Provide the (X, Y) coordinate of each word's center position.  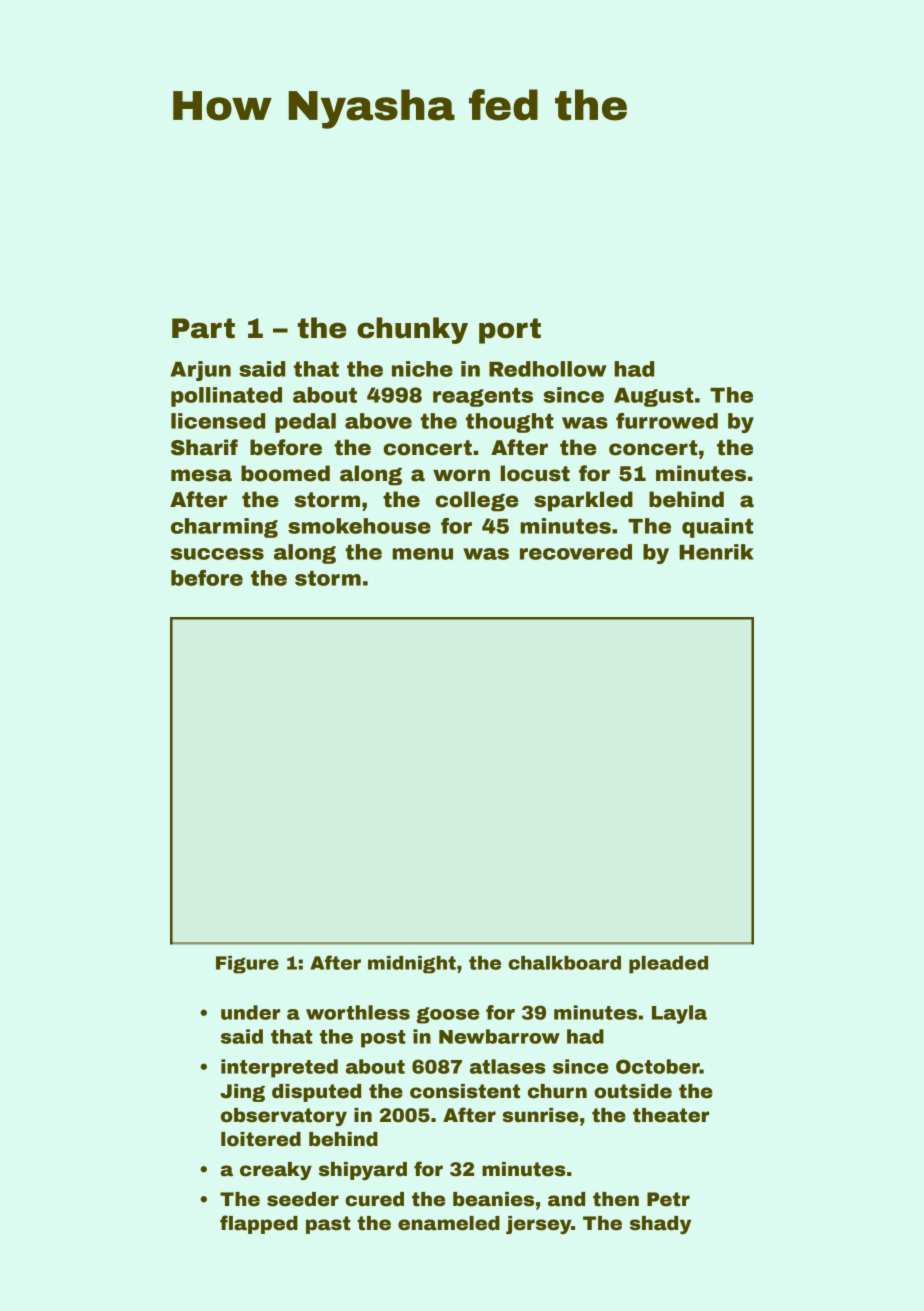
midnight (412, 965)
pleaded (668, 965)
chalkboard (564, 963)
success (217, 554)
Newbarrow (499, 1036)
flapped (259, 1224)
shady (660, 1225)
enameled (449, 1223)
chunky (412, 330)
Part (203, 328)
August (654, 397)
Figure (247, 965)
